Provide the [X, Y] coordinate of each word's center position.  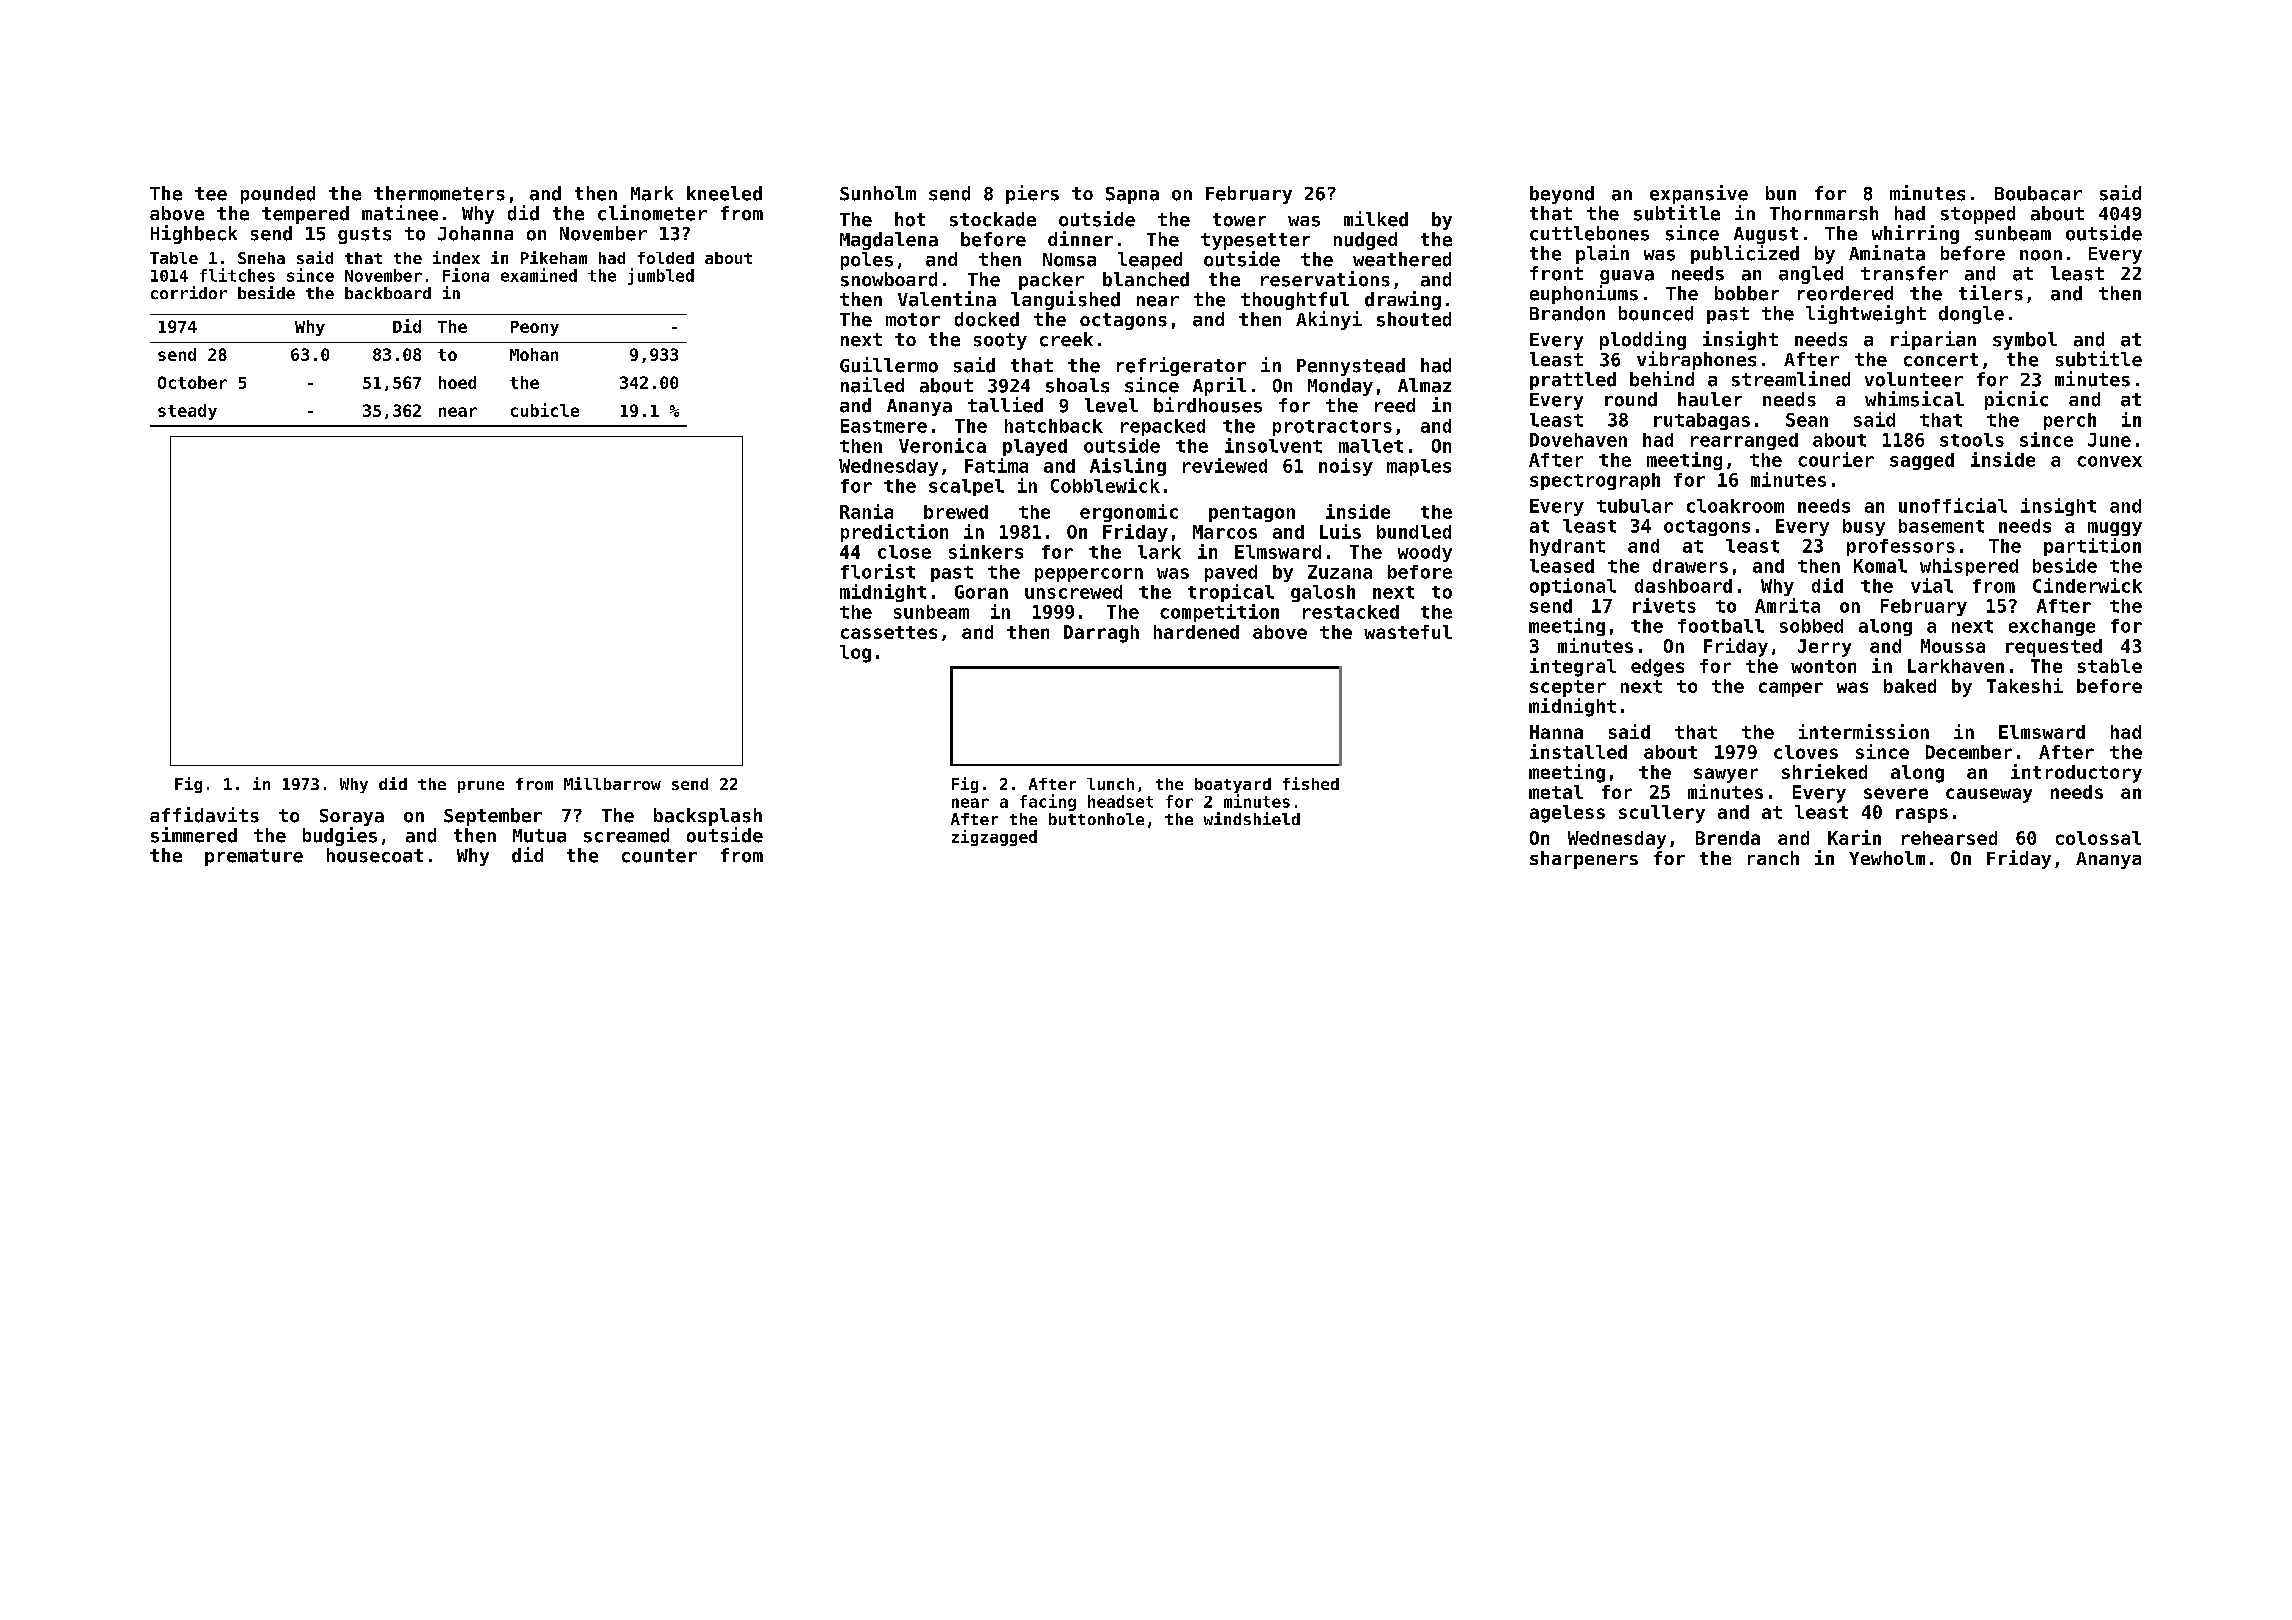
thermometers [439, 193]
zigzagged [994, 838]
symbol [2025, 341]
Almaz [1424, 385]
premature [254, 857]
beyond [1562, 195]
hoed [457, 382]
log [855, 654]
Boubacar [2038, 193]
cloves [1806, 752]
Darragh [1101, 634]
